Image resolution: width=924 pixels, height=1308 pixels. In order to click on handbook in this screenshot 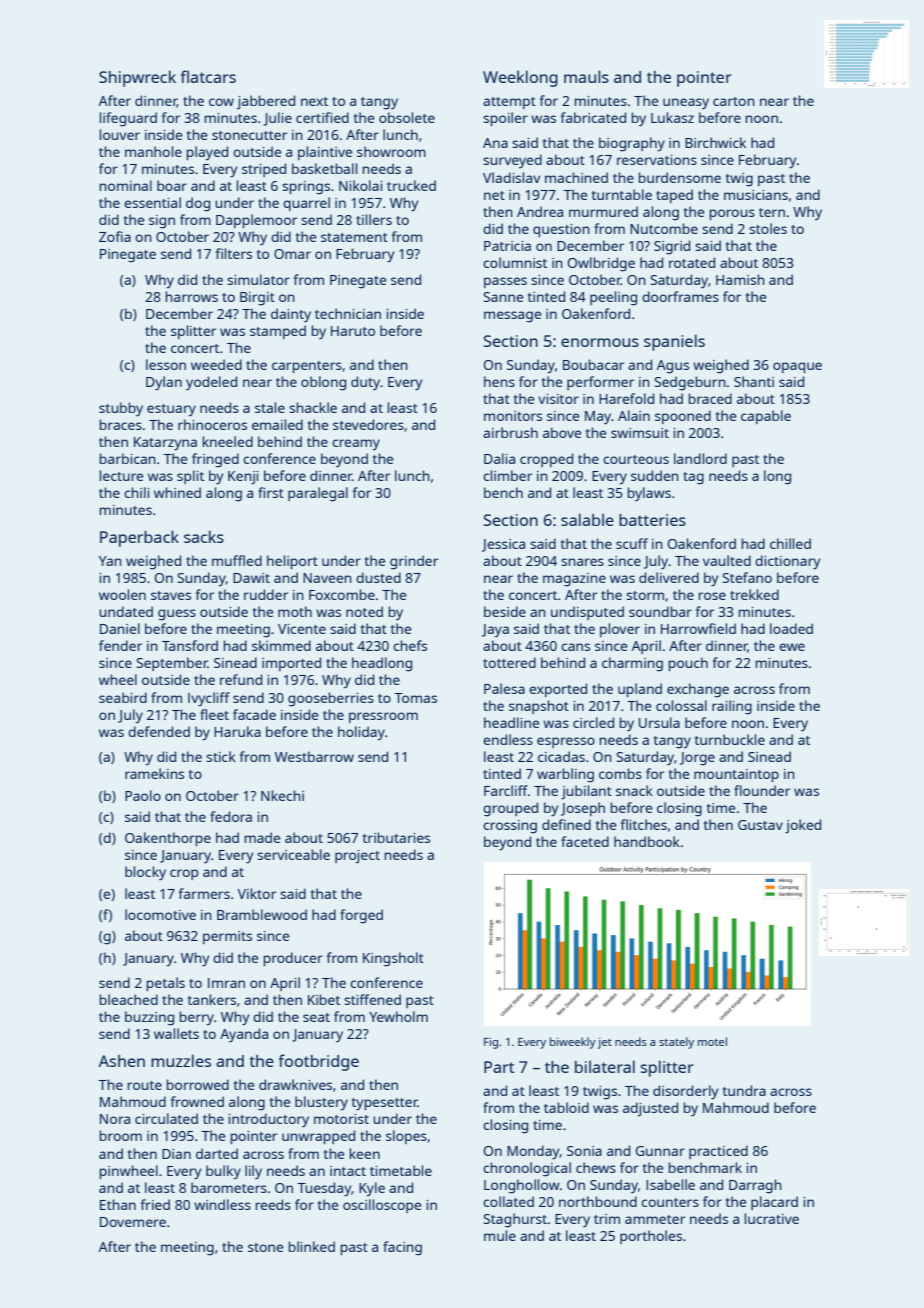, I will do `click(647, 841)`.
